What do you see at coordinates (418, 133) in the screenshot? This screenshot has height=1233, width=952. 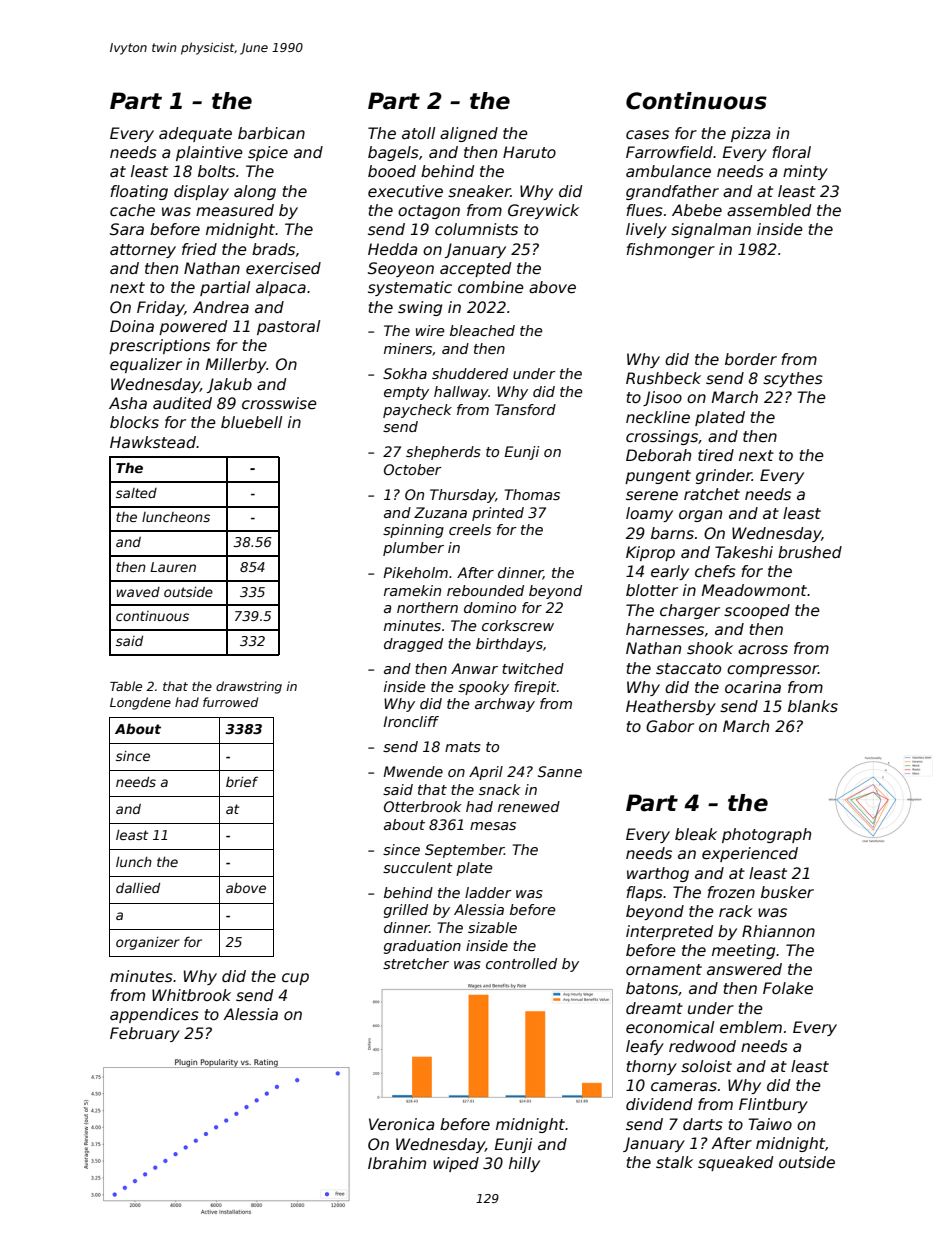 I see `atoll` at bounding box center [418, 133].
